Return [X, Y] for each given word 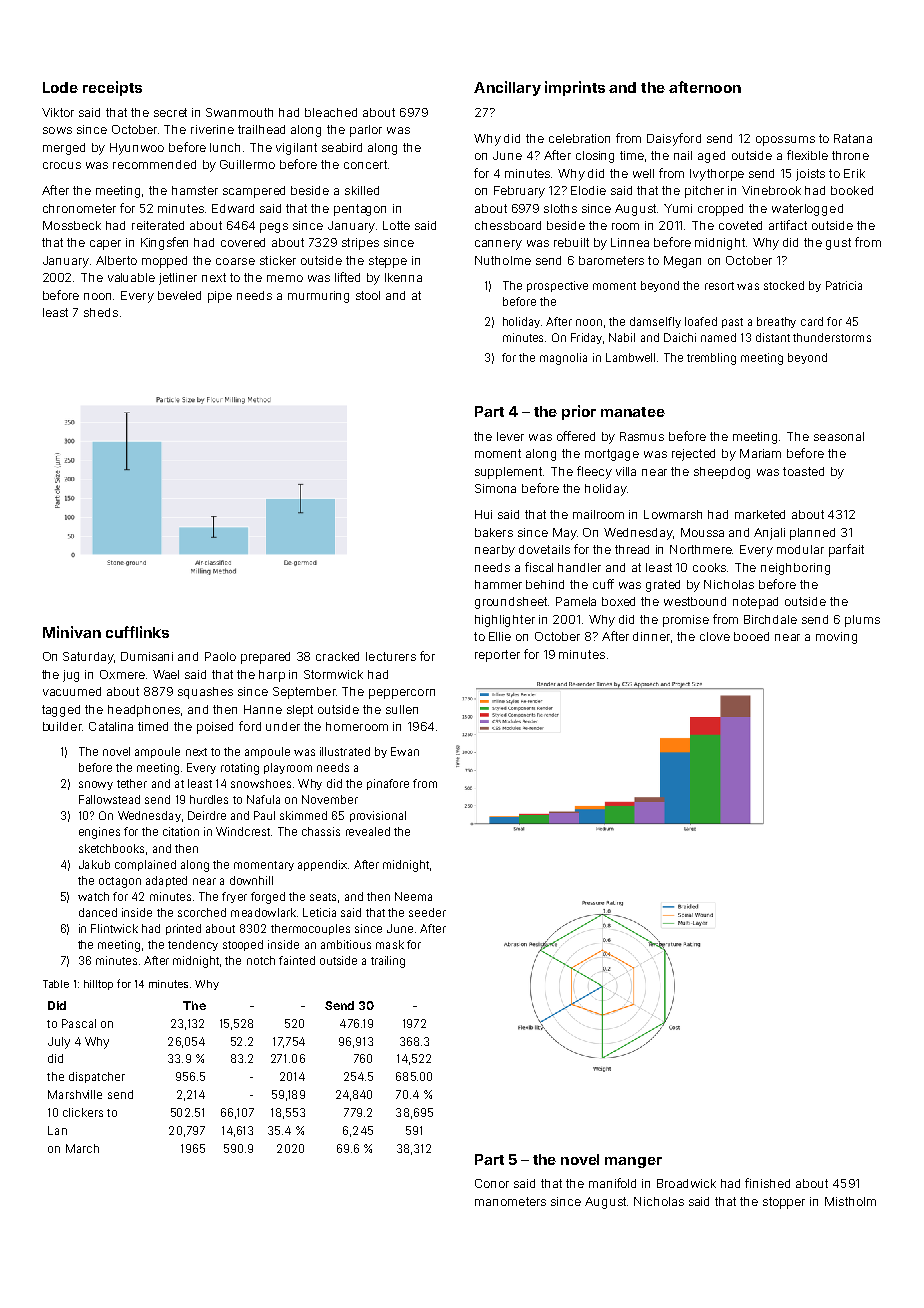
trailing [388, 962]
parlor [366, 131]
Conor [492, 1183]
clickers [83, 1112]
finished [767, 1183]
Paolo [220, 656]
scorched [202, 912]
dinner [651, 636]
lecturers [391, 656]
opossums [785, 141]
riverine [212, 129]
